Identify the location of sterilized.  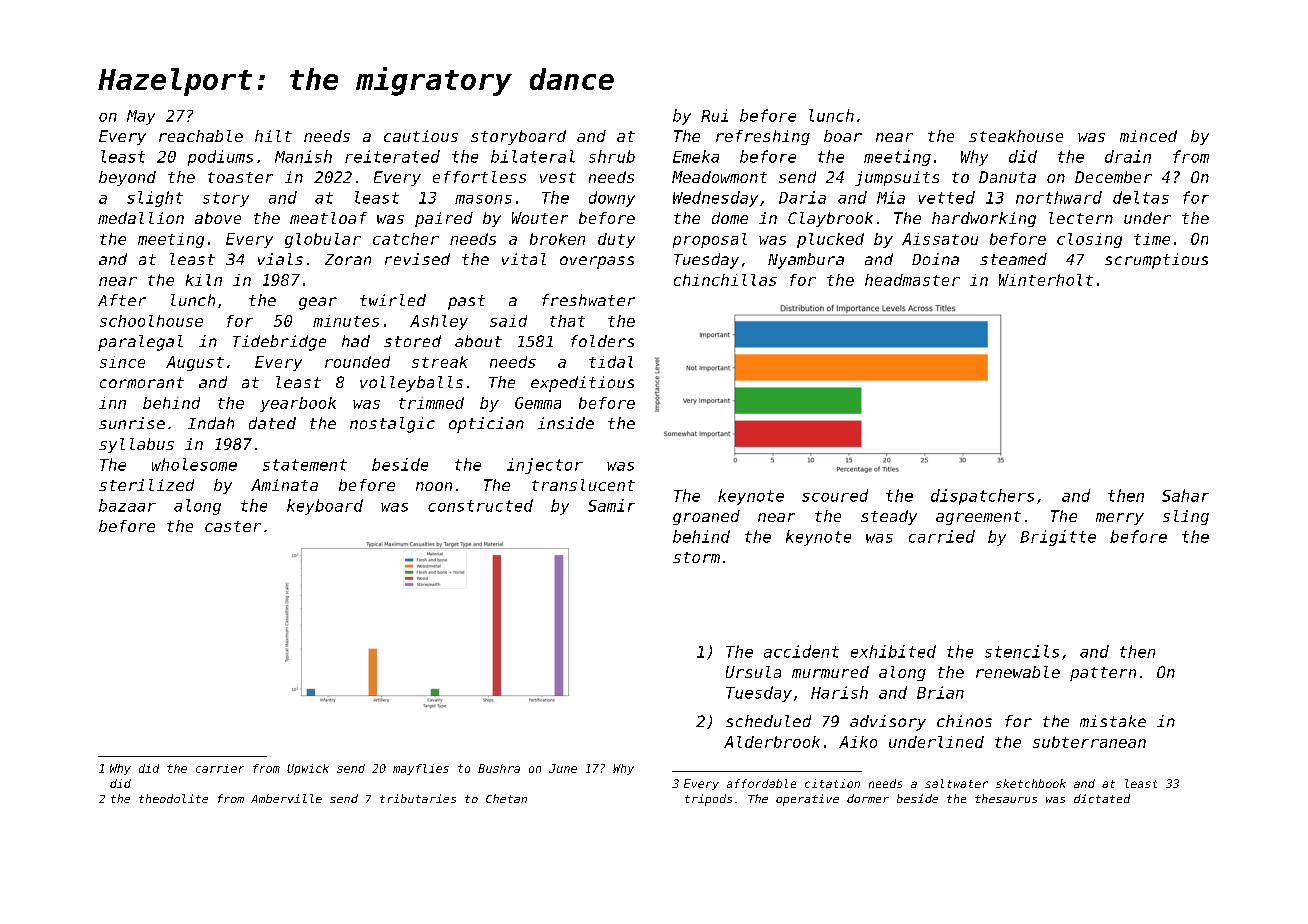
(146, 485).
